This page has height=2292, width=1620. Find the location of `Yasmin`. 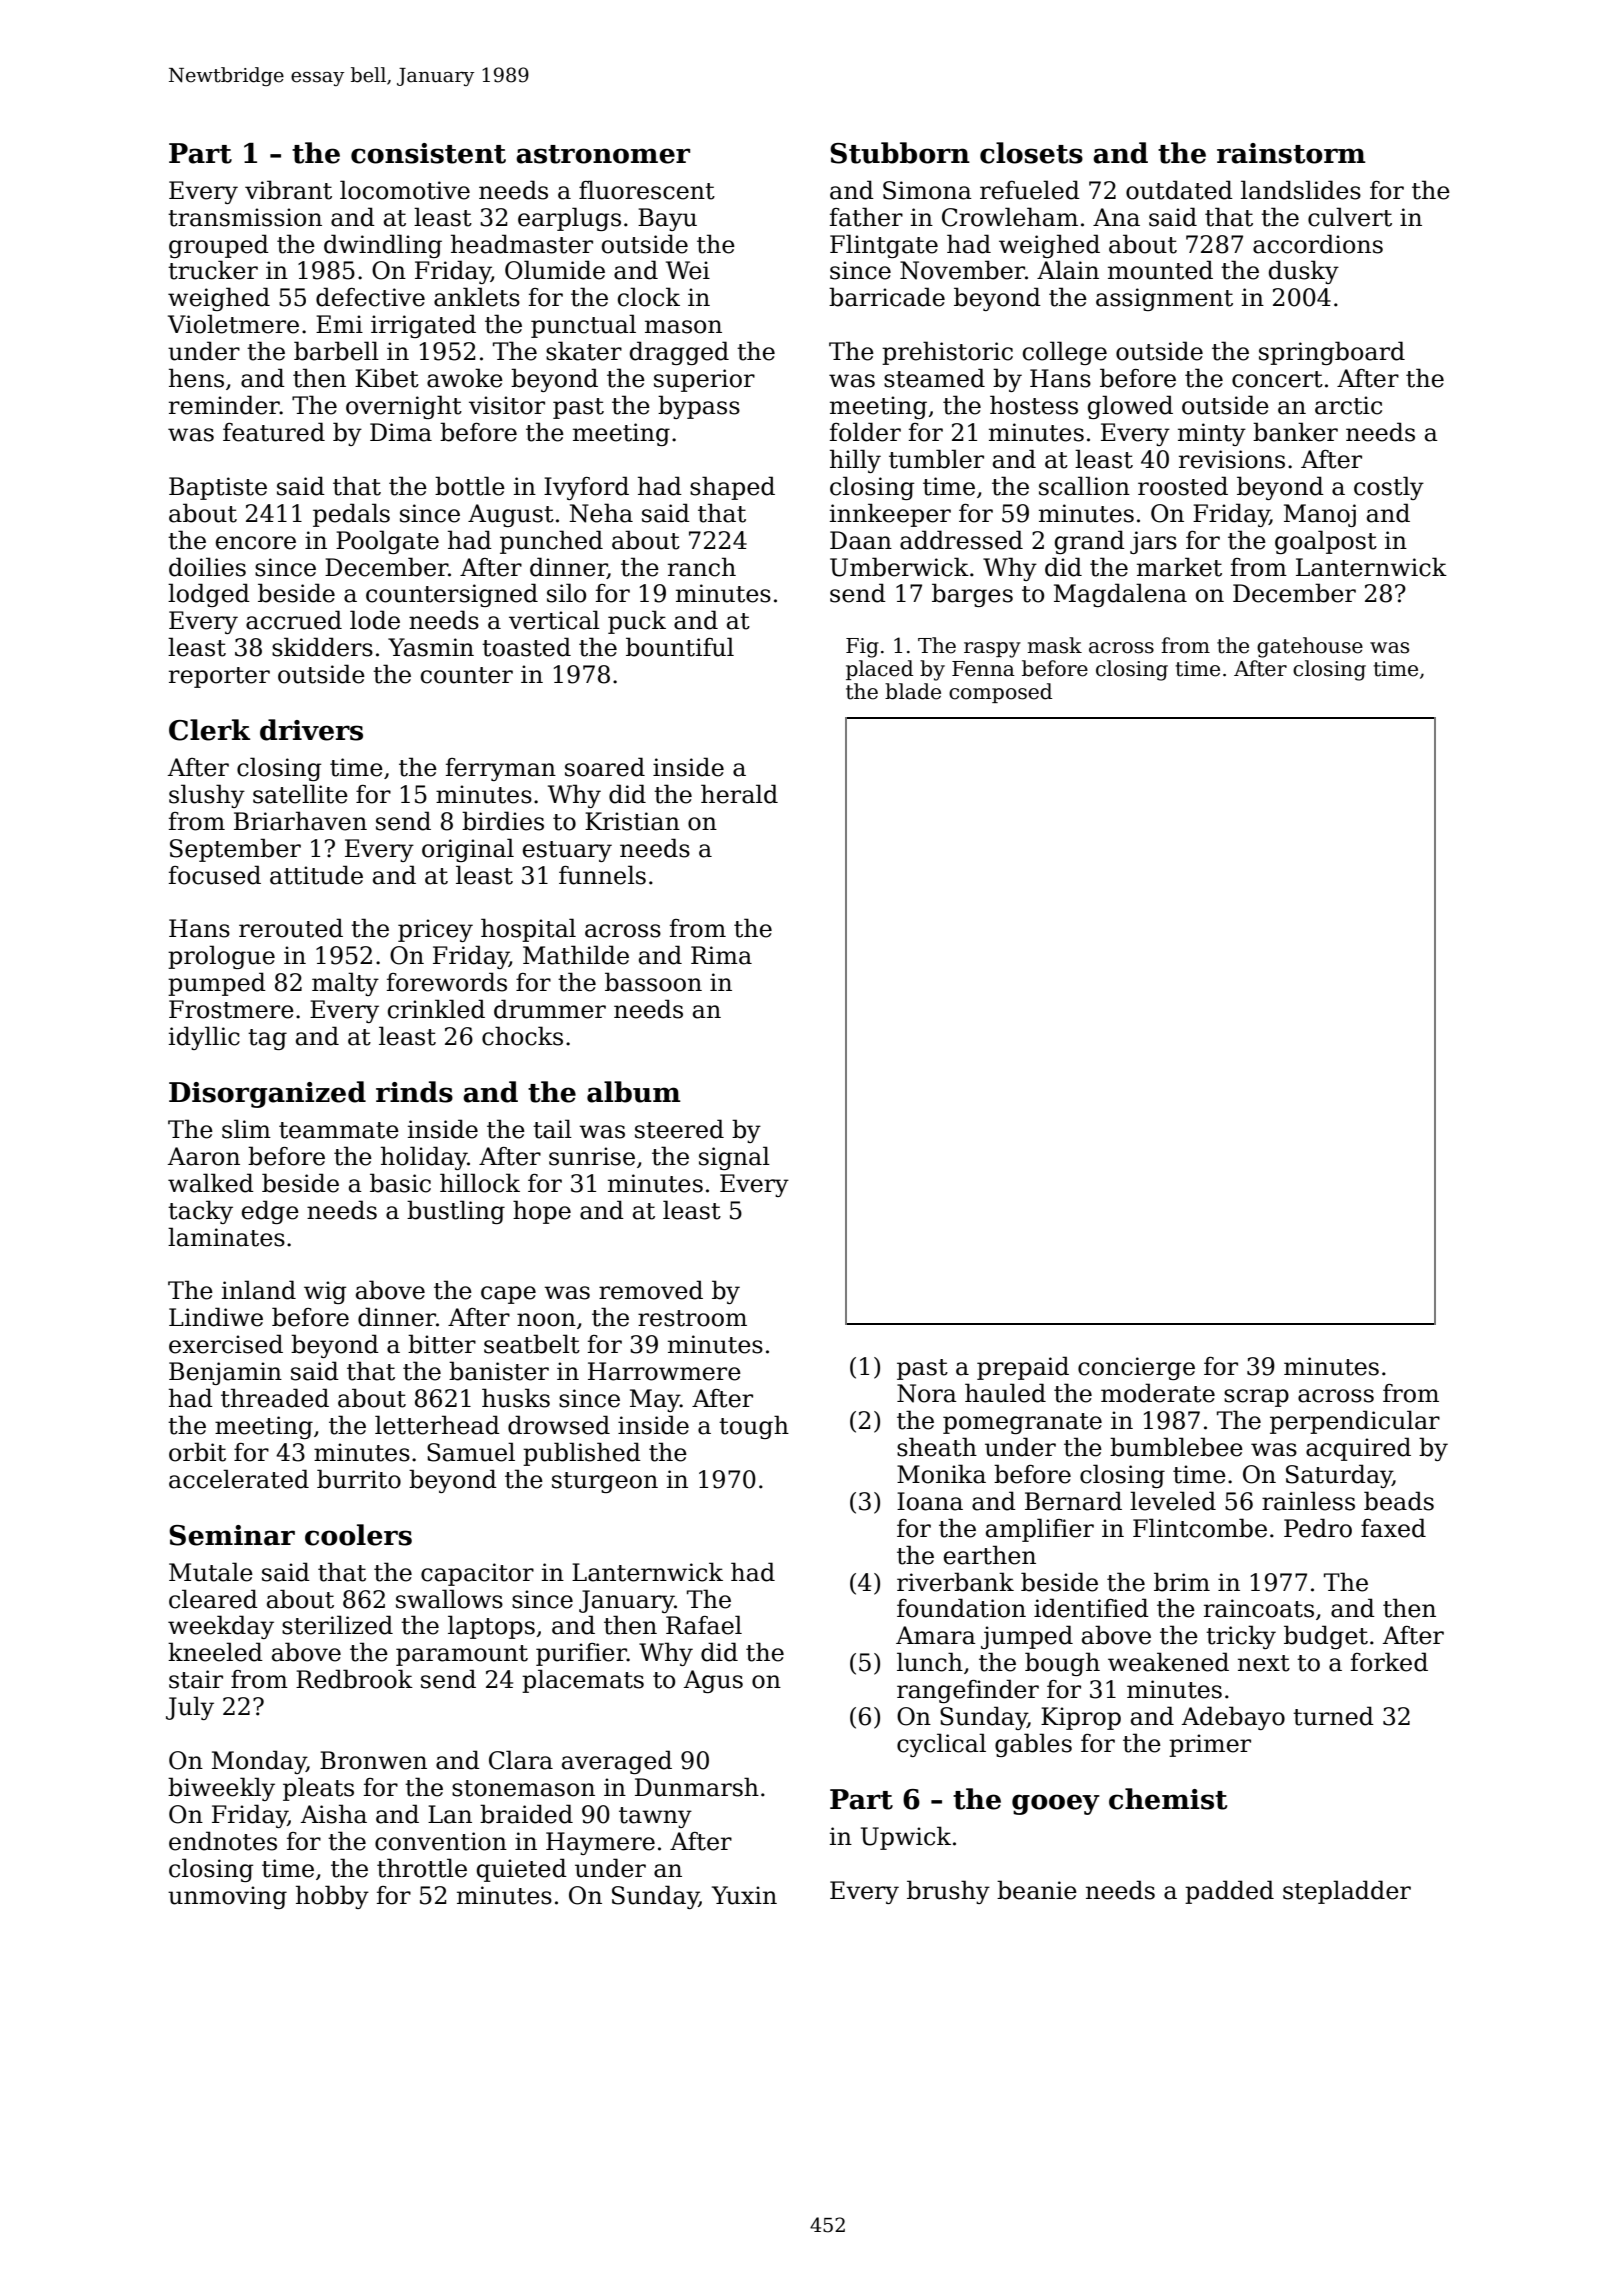

Yasmin is located at coordinates (431, 647).
